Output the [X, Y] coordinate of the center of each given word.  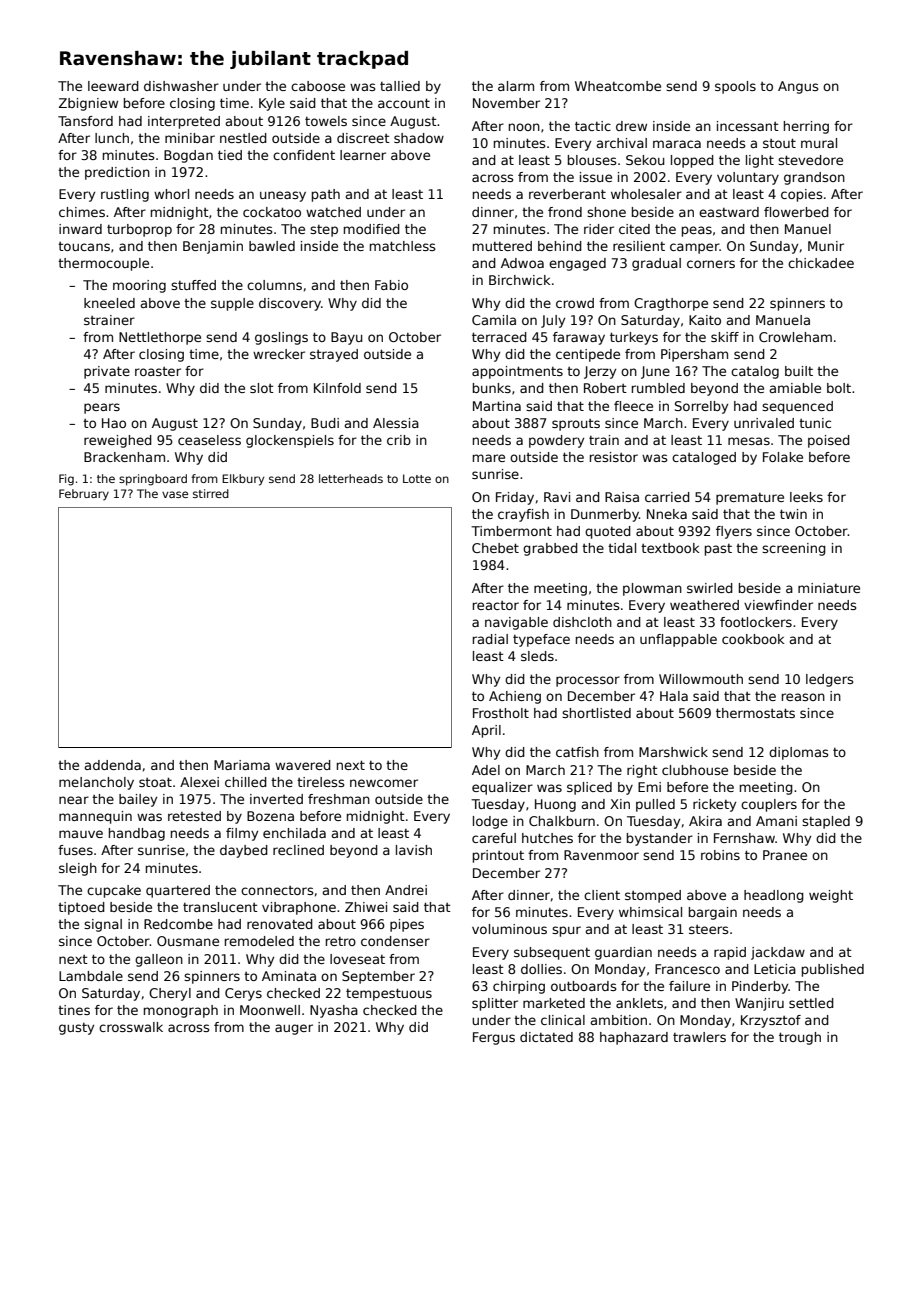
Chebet [495, 548]
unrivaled [764, 423]
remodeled [259, 941]
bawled [272, 246]
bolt [839, 388]
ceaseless [209, 440]
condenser [395, 941]
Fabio [391, 285]
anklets [639, 1003]
